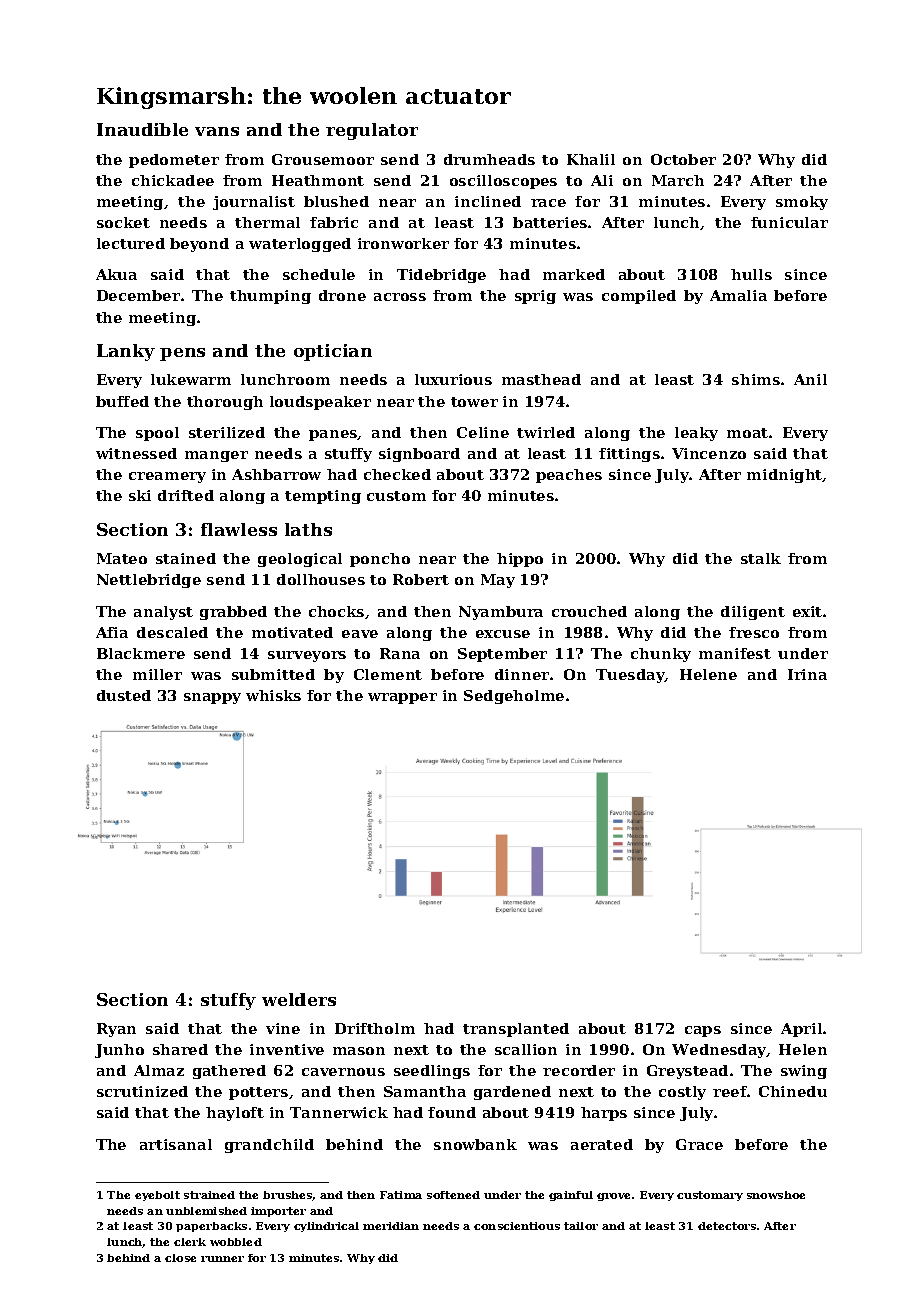 The height and width of the image is (1314, 924). I want to click on scallion, so click(526, 1049).
